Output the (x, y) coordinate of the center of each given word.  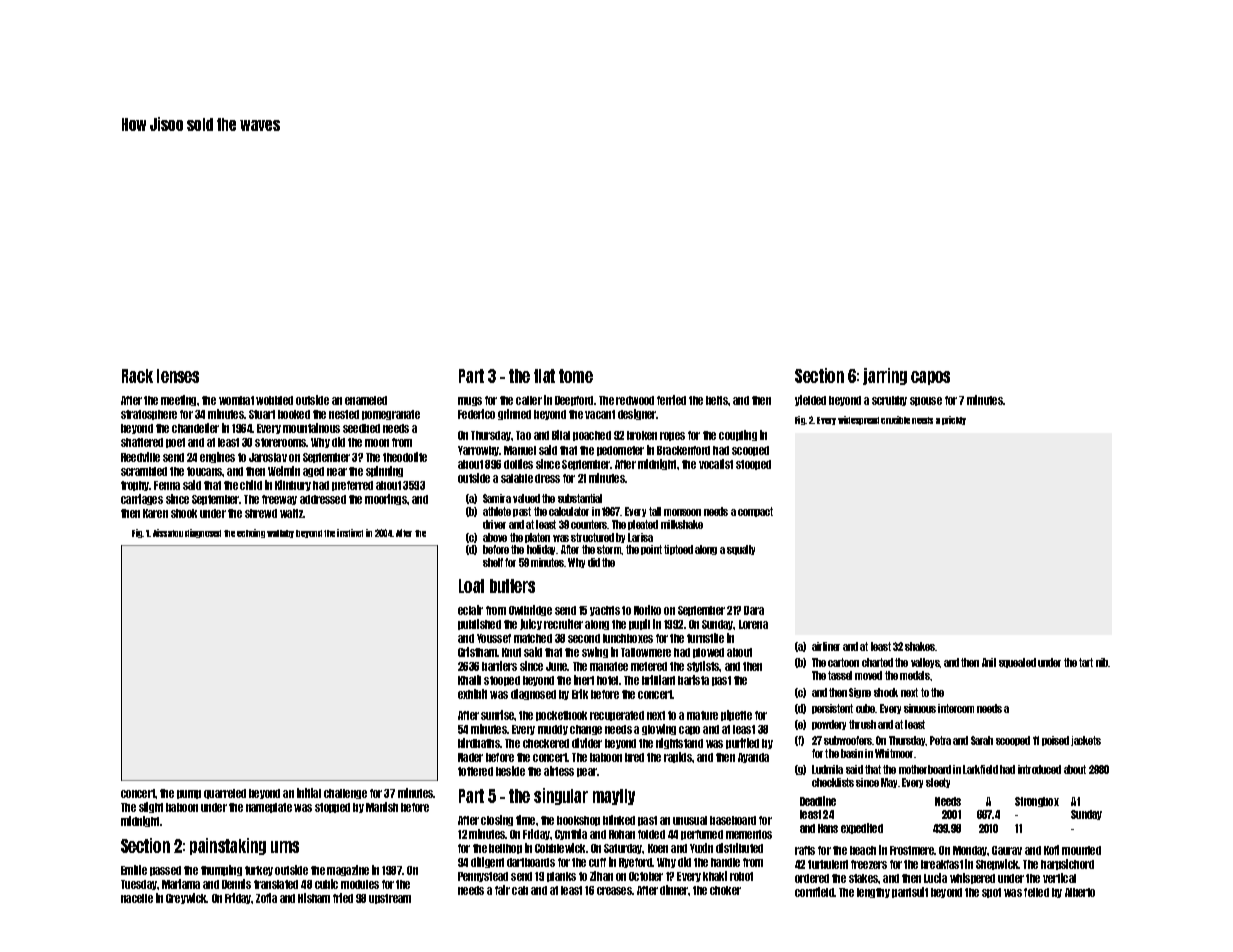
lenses (178, 376)
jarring (885, 376)
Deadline (818, 801)
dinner (674, 890)
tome (576, 376)
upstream (390, 899)
